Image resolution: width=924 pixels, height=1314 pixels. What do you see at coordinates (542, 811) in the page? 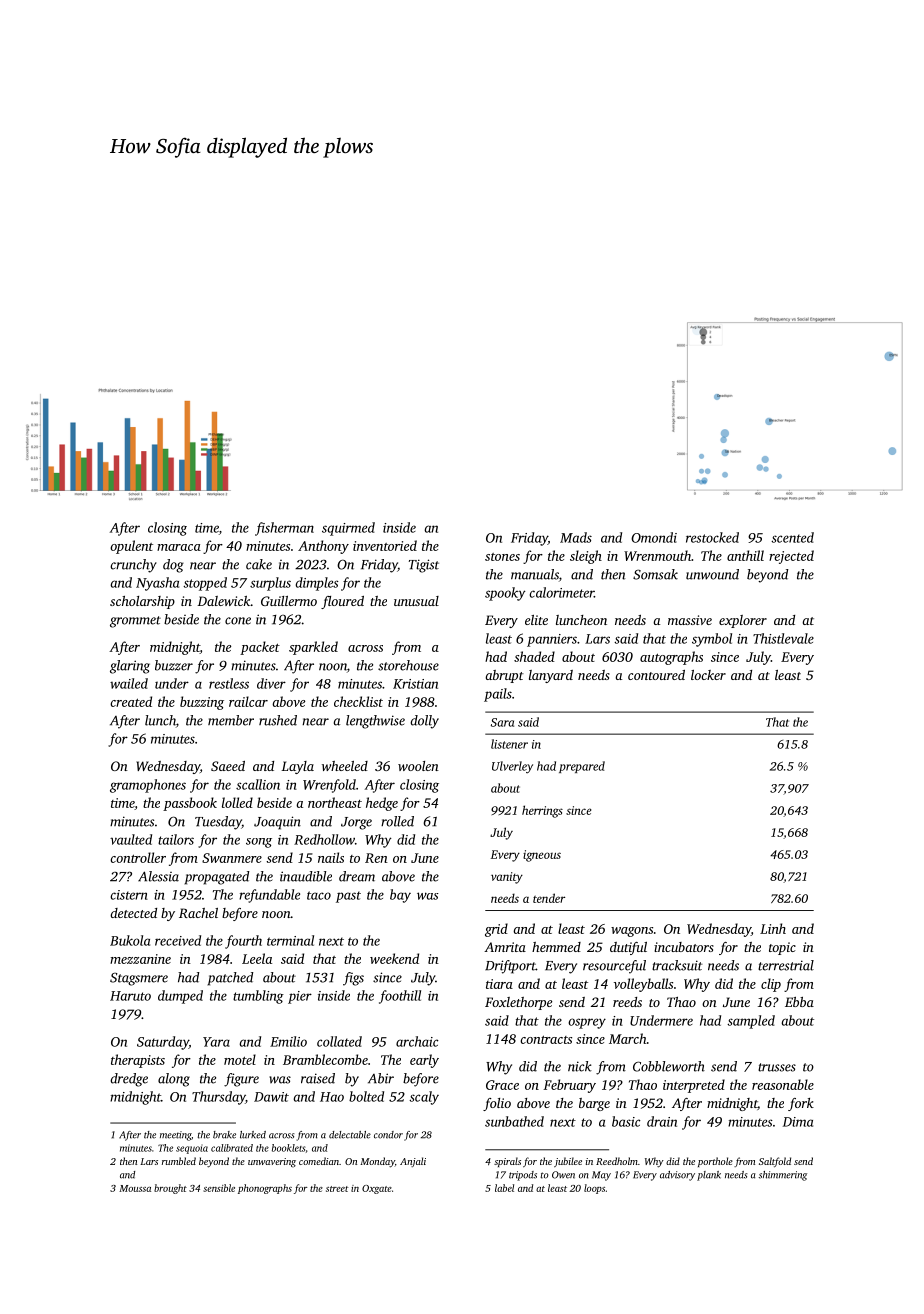
I see `herrings` at bounding box center [542, 811].
